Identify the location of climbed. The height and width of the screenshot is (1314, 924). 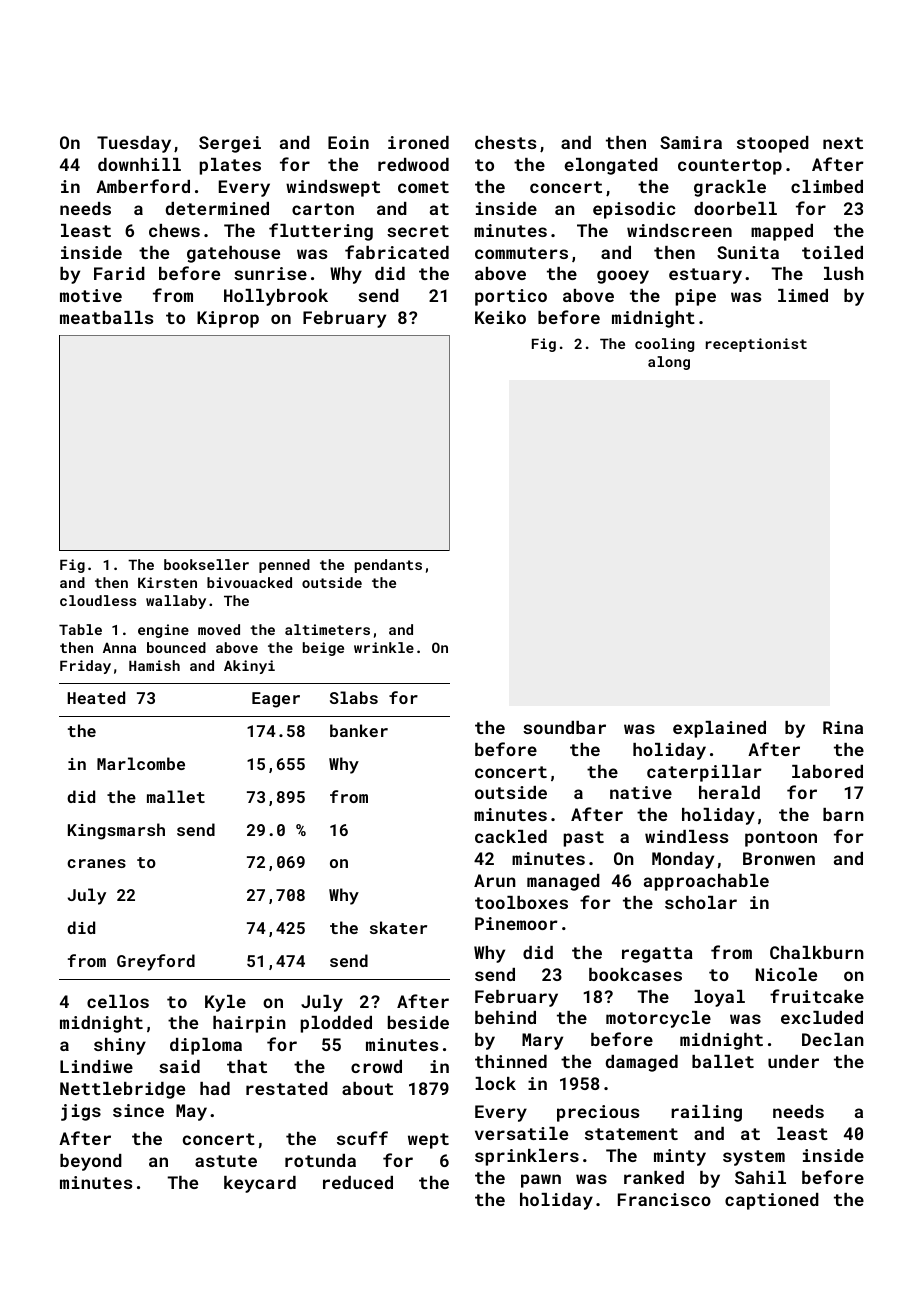
(827, 186).
